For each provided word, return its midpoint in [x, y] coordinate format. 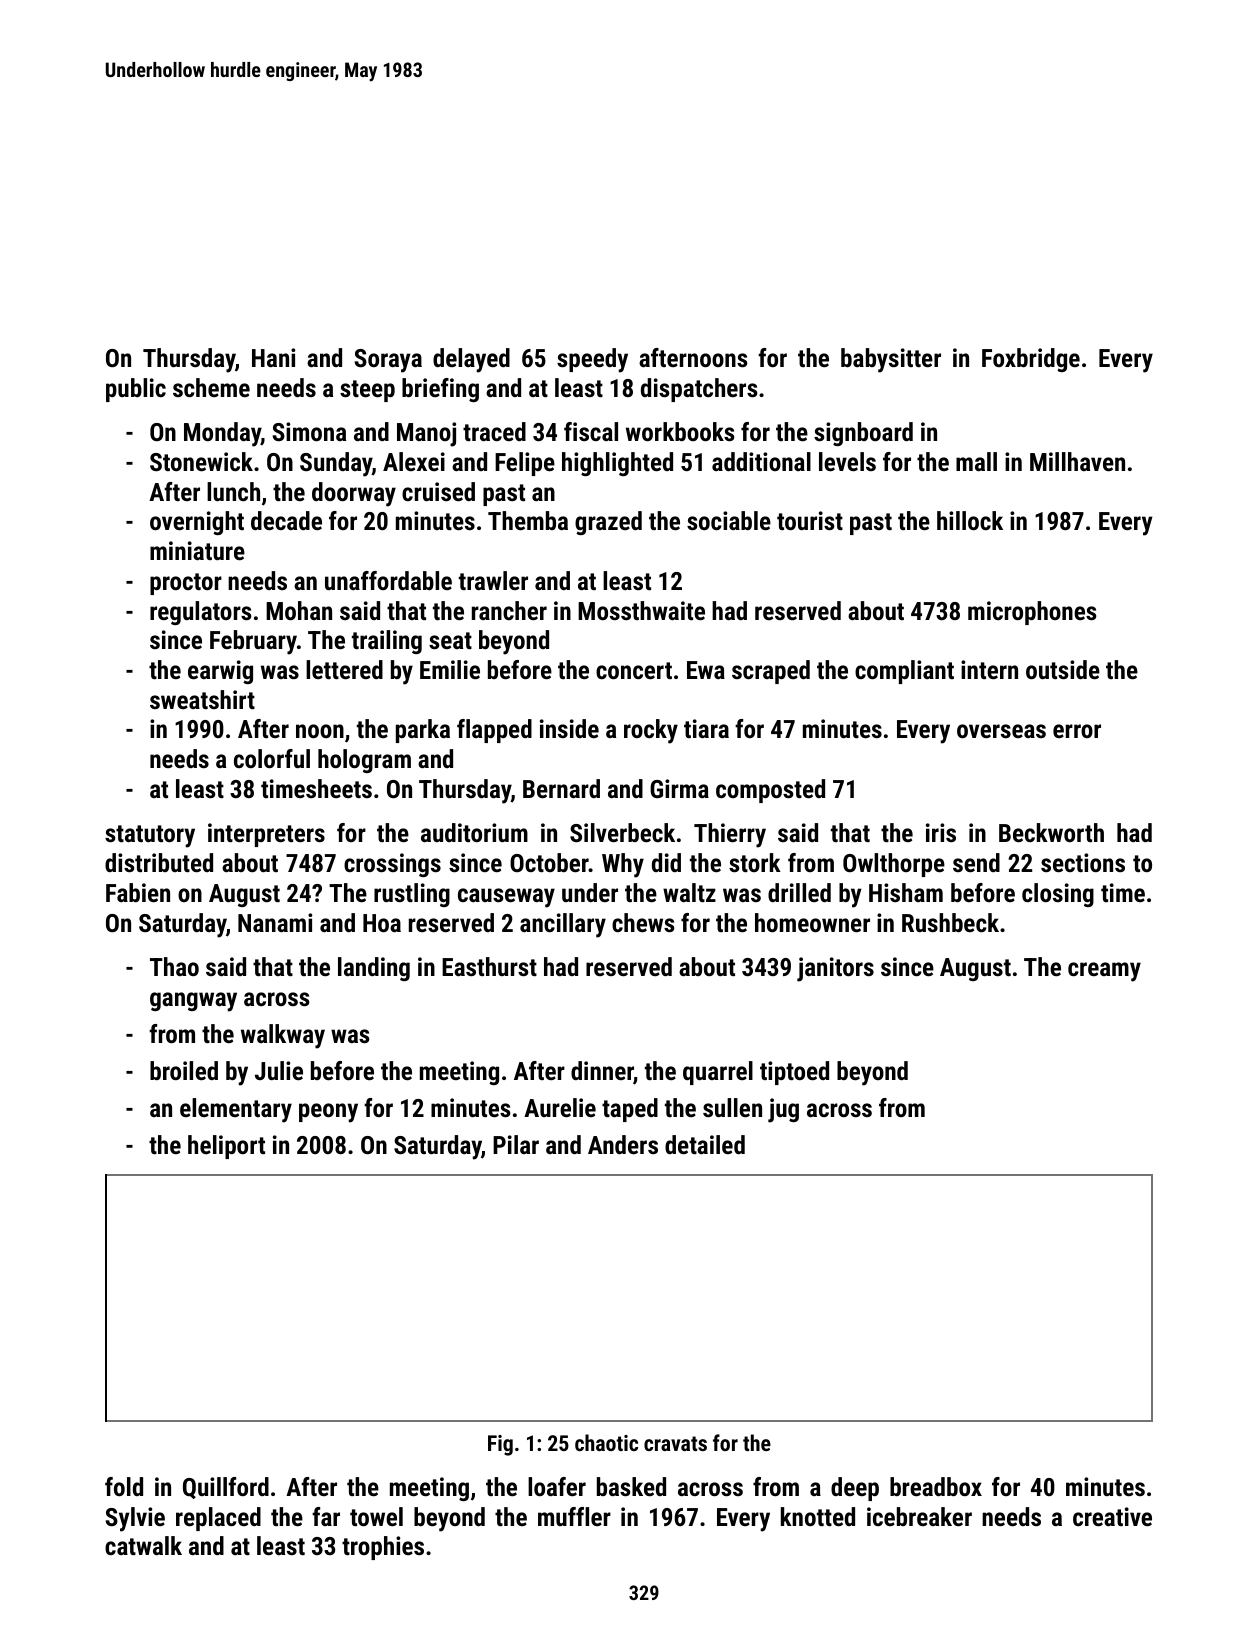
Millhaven [1077, 461]
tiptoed [794, 1073]
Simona [309, 431]
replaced [218, 1519]
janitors [835, 969]
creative [1112, 1516]
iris [941, 832]
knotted [818, 1516]
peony [328, 1113]
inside [569, 728]
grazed [608, 523]
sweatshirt [202, 699]
